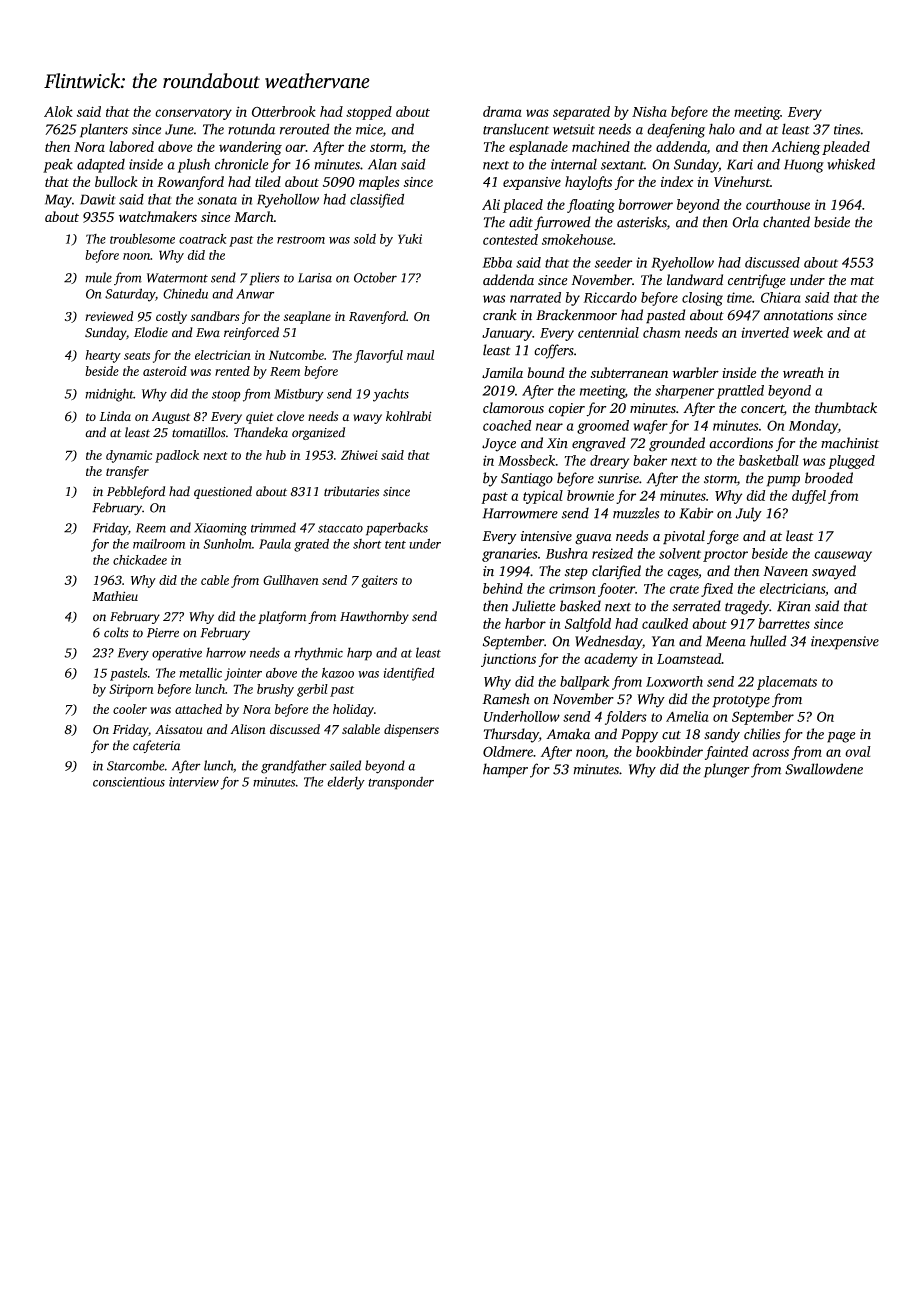  I want to click on watchmakers, so click(158, 216).
